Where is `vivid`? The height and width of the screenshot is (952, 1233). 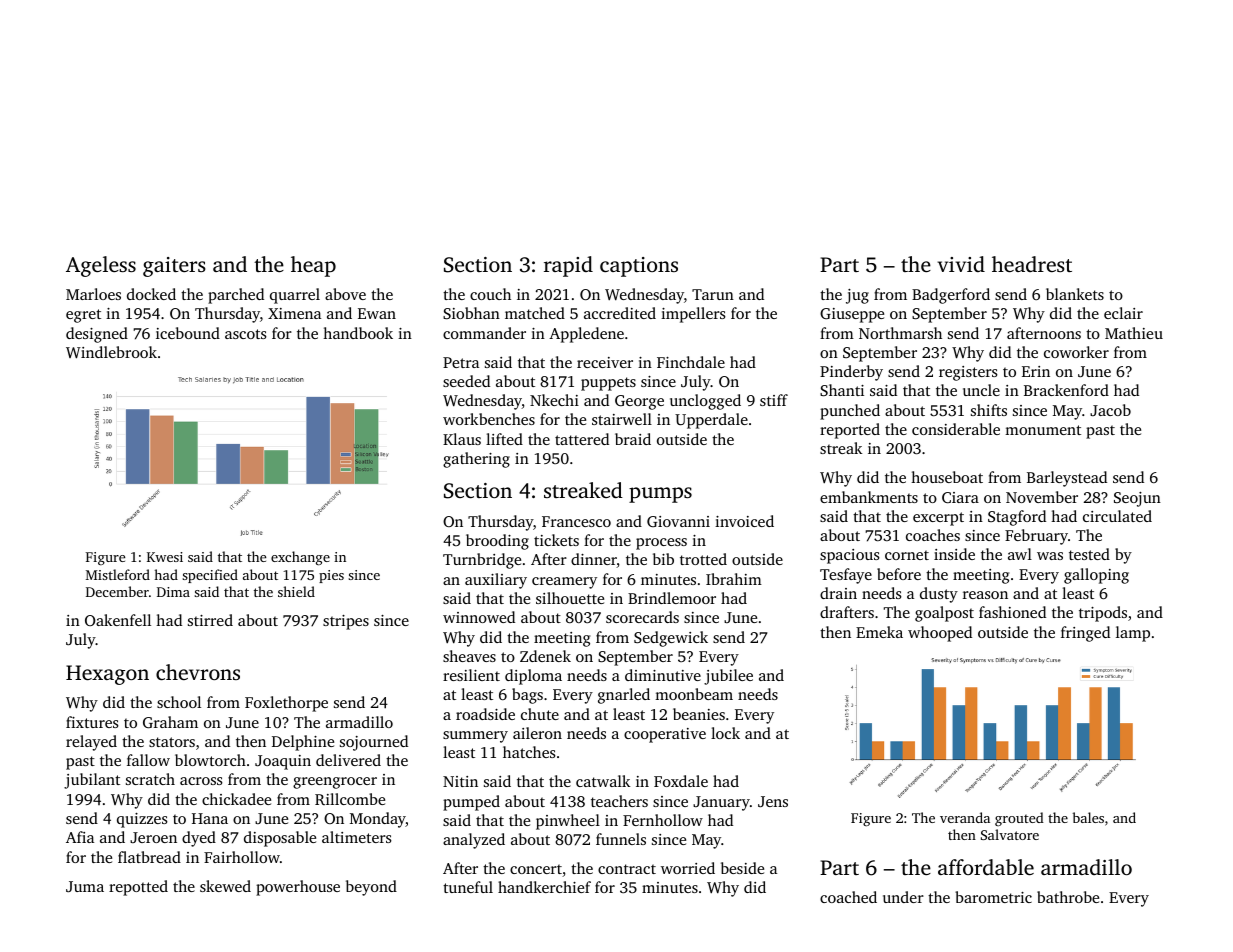 vivid is located at coordinates (961, 264).
